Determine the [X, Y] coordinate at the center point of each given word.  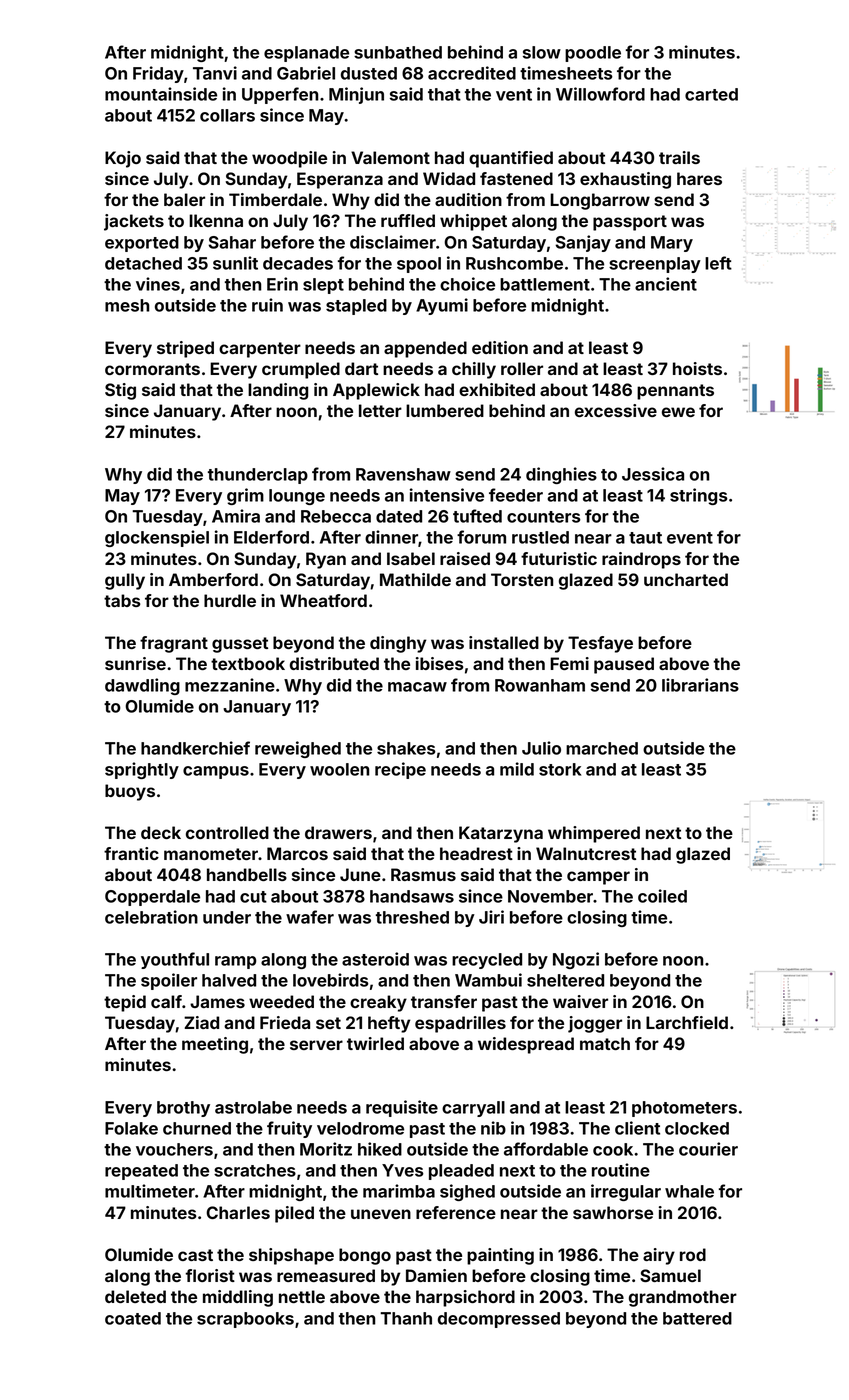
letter [380, 410]
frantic [131, 853]
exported [142, 244]
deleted [135, 1296]
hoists [697, 368]
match [605, 1043]
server [316, 1045]
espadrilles [460, 1024]
